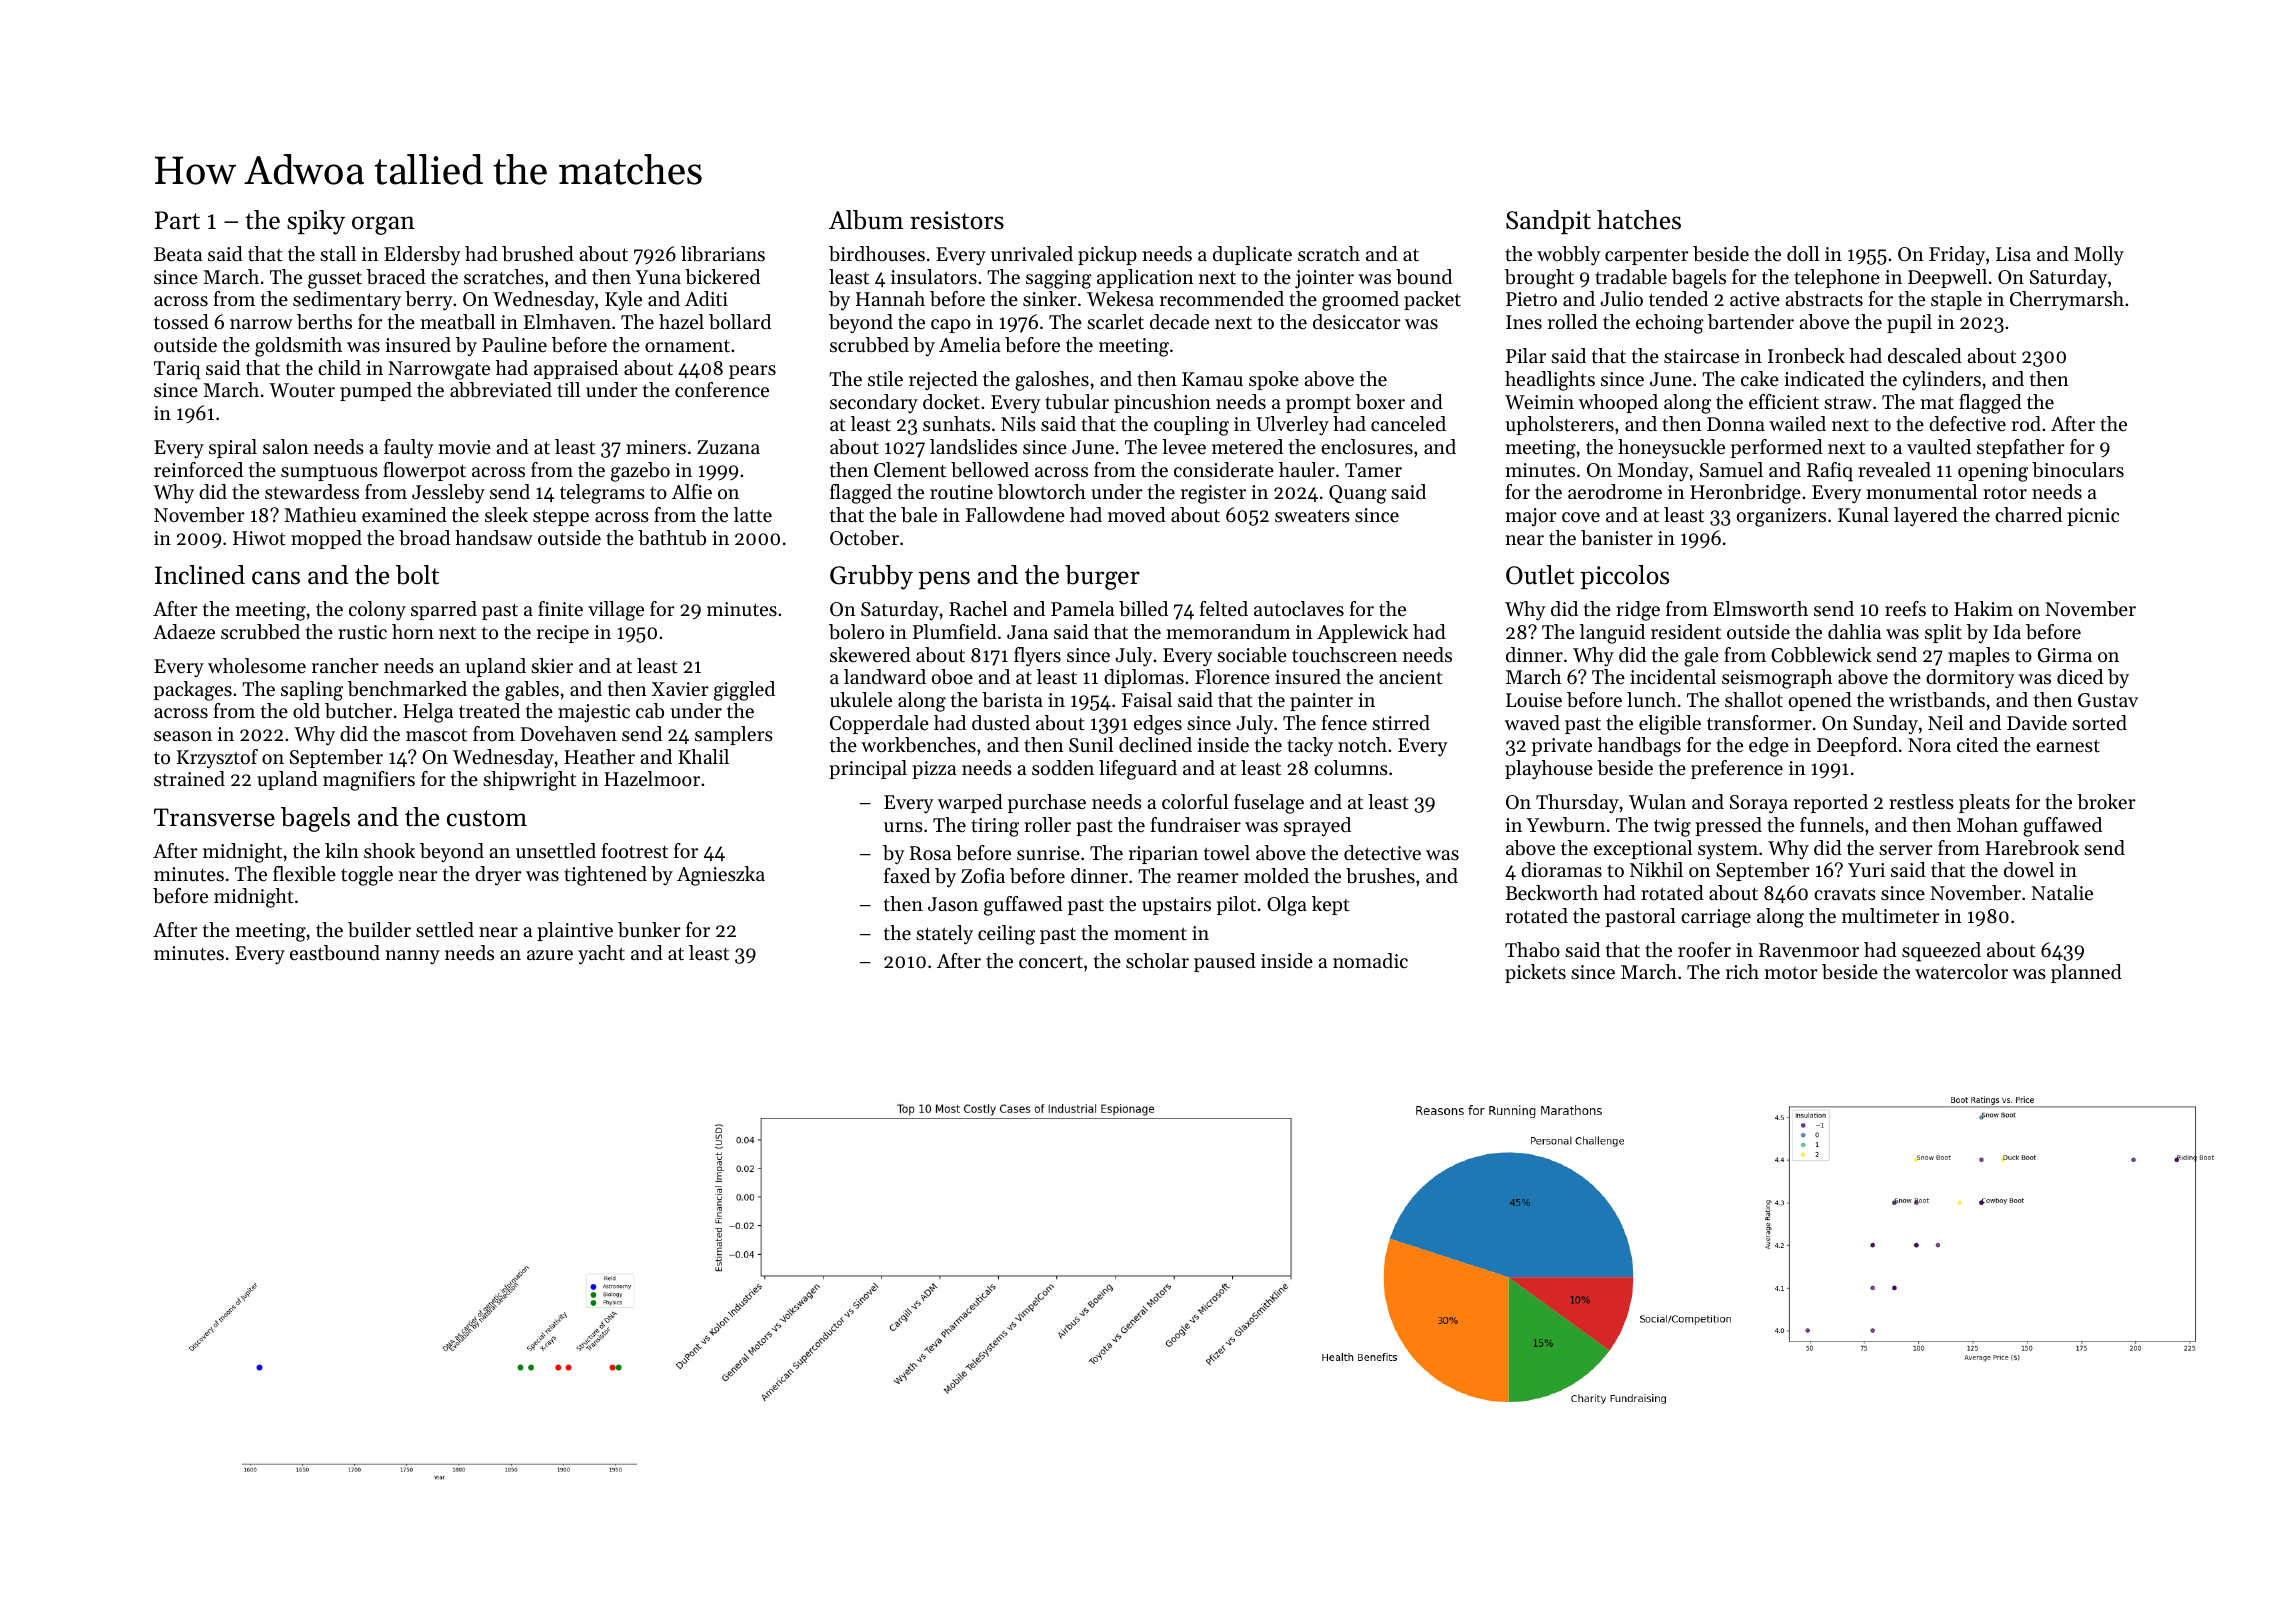 The height and width of the screenshot is (1620, 2292). Describe the element at coordinates (2021, 448) in the screenshot. I see `stepfather` at that location.
